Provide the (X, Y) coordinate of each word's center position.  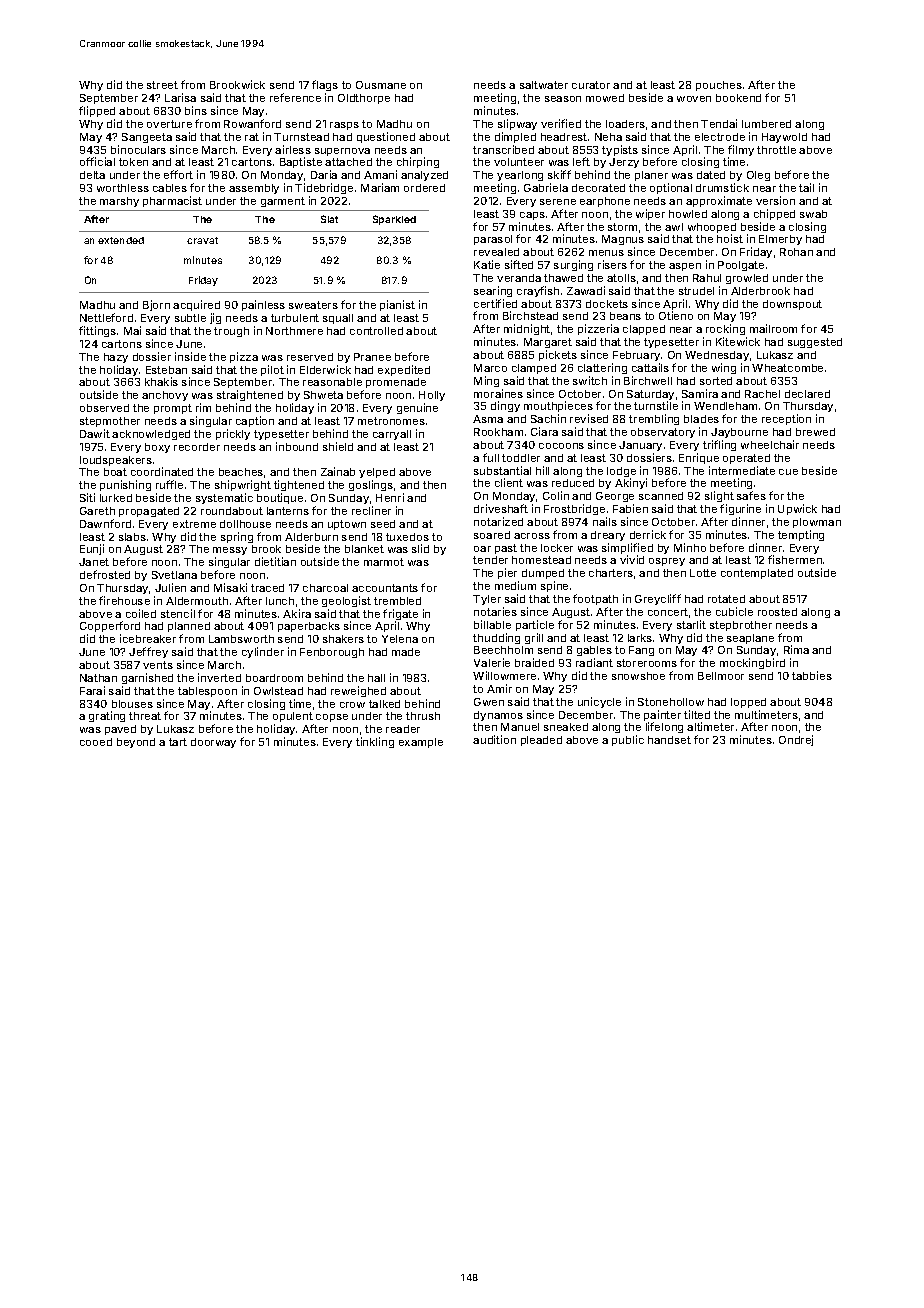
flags (325, 85)
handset (669, 740)
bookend (738, 98)
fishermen (795, 559)
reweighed (358, 691)
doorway (213, 743)
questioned (386, 137)
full (491, 457)
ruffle (169, 484)
